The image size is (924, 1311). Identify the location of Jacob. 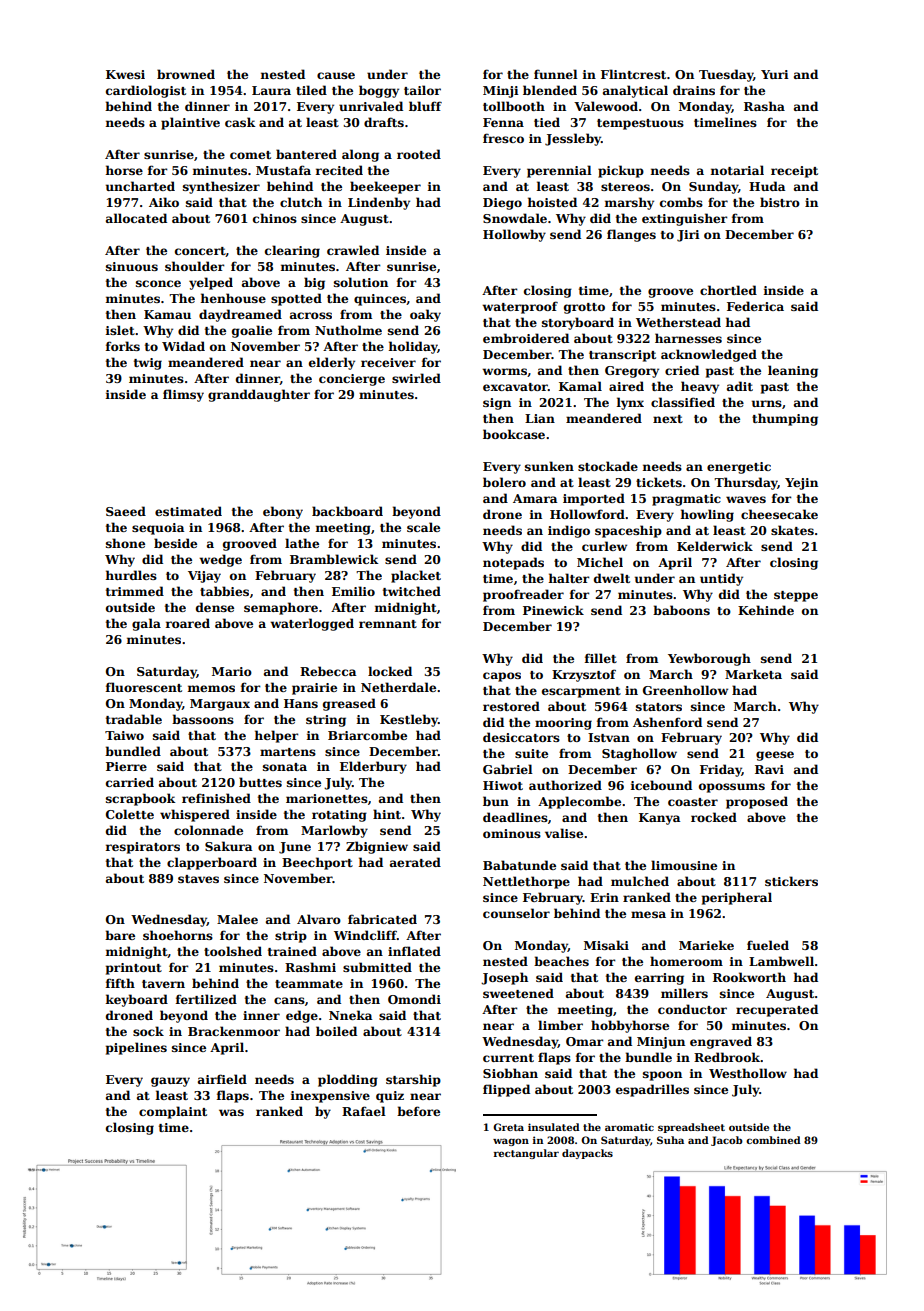
(727, 1141).
